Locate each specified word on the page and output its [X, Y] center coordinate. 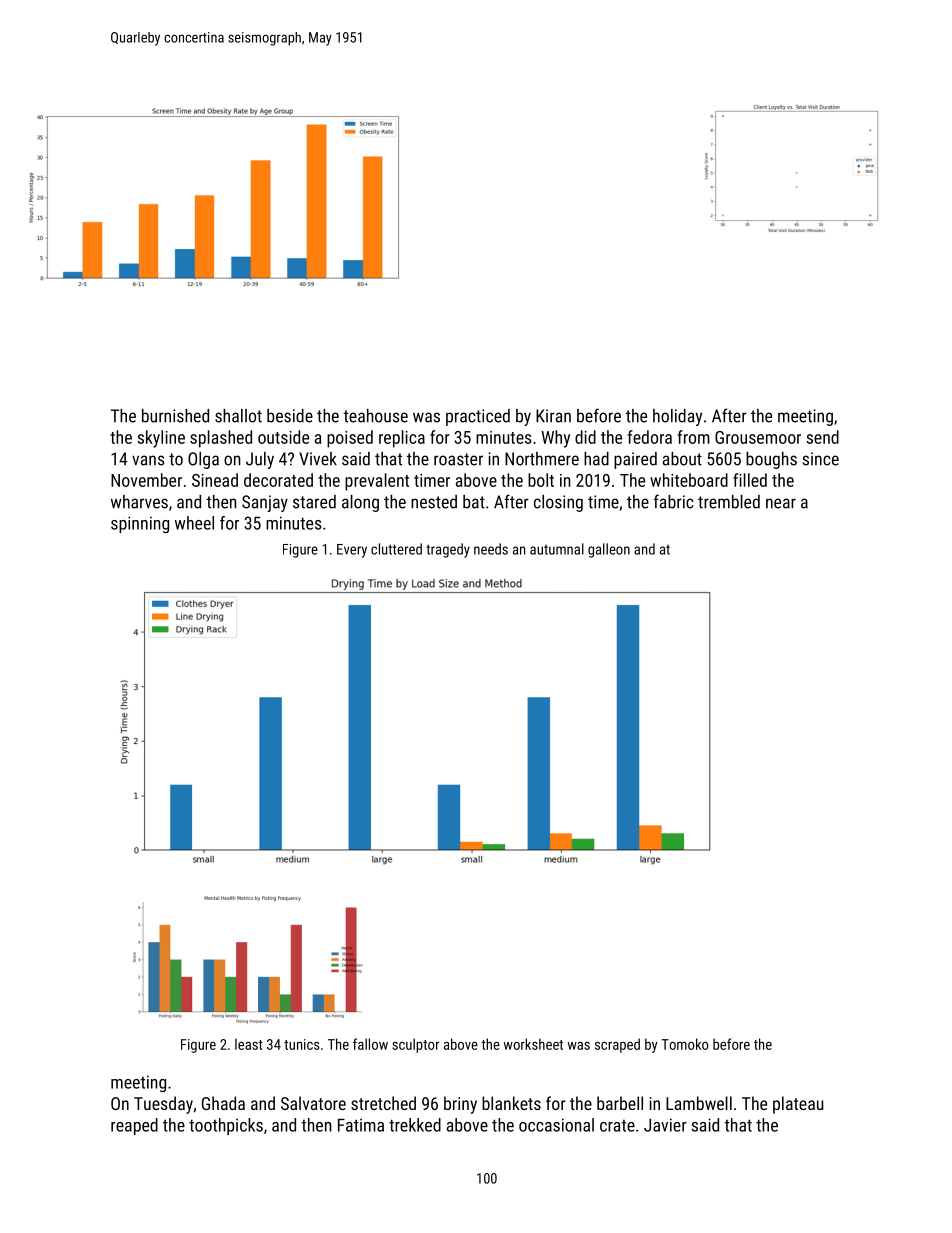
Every [352, 551]
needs [491, 549]
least [249, 1044]
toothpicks [226, 1126]
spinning [140, 524]
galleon [609, 550]
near [781, 503]
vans [148, 460]
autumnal [557, 549]
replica [402, 439]
